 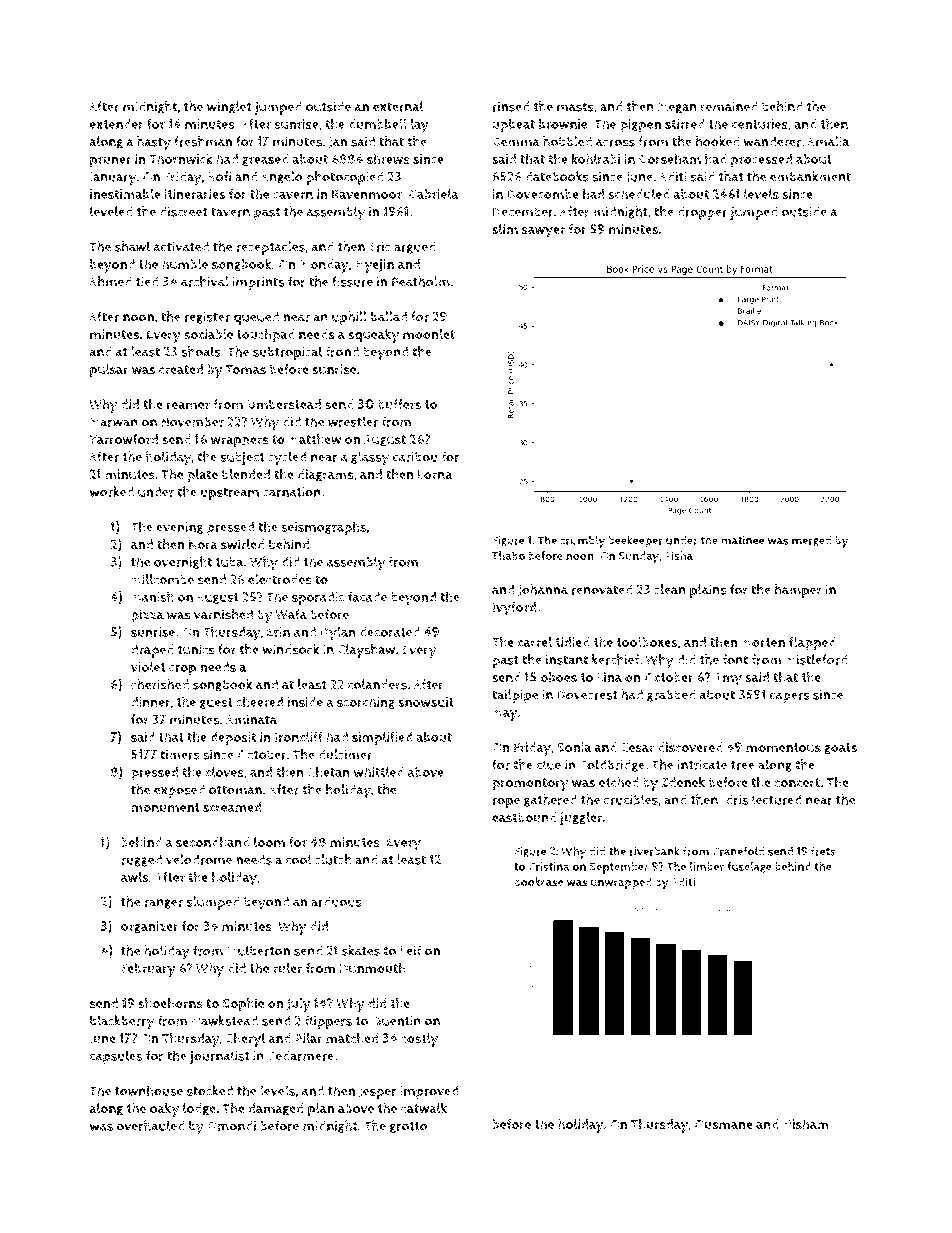 What do you see at coordinates (251, 719) in the page?
I see `Aminata` at bounding box center [251, 719].
